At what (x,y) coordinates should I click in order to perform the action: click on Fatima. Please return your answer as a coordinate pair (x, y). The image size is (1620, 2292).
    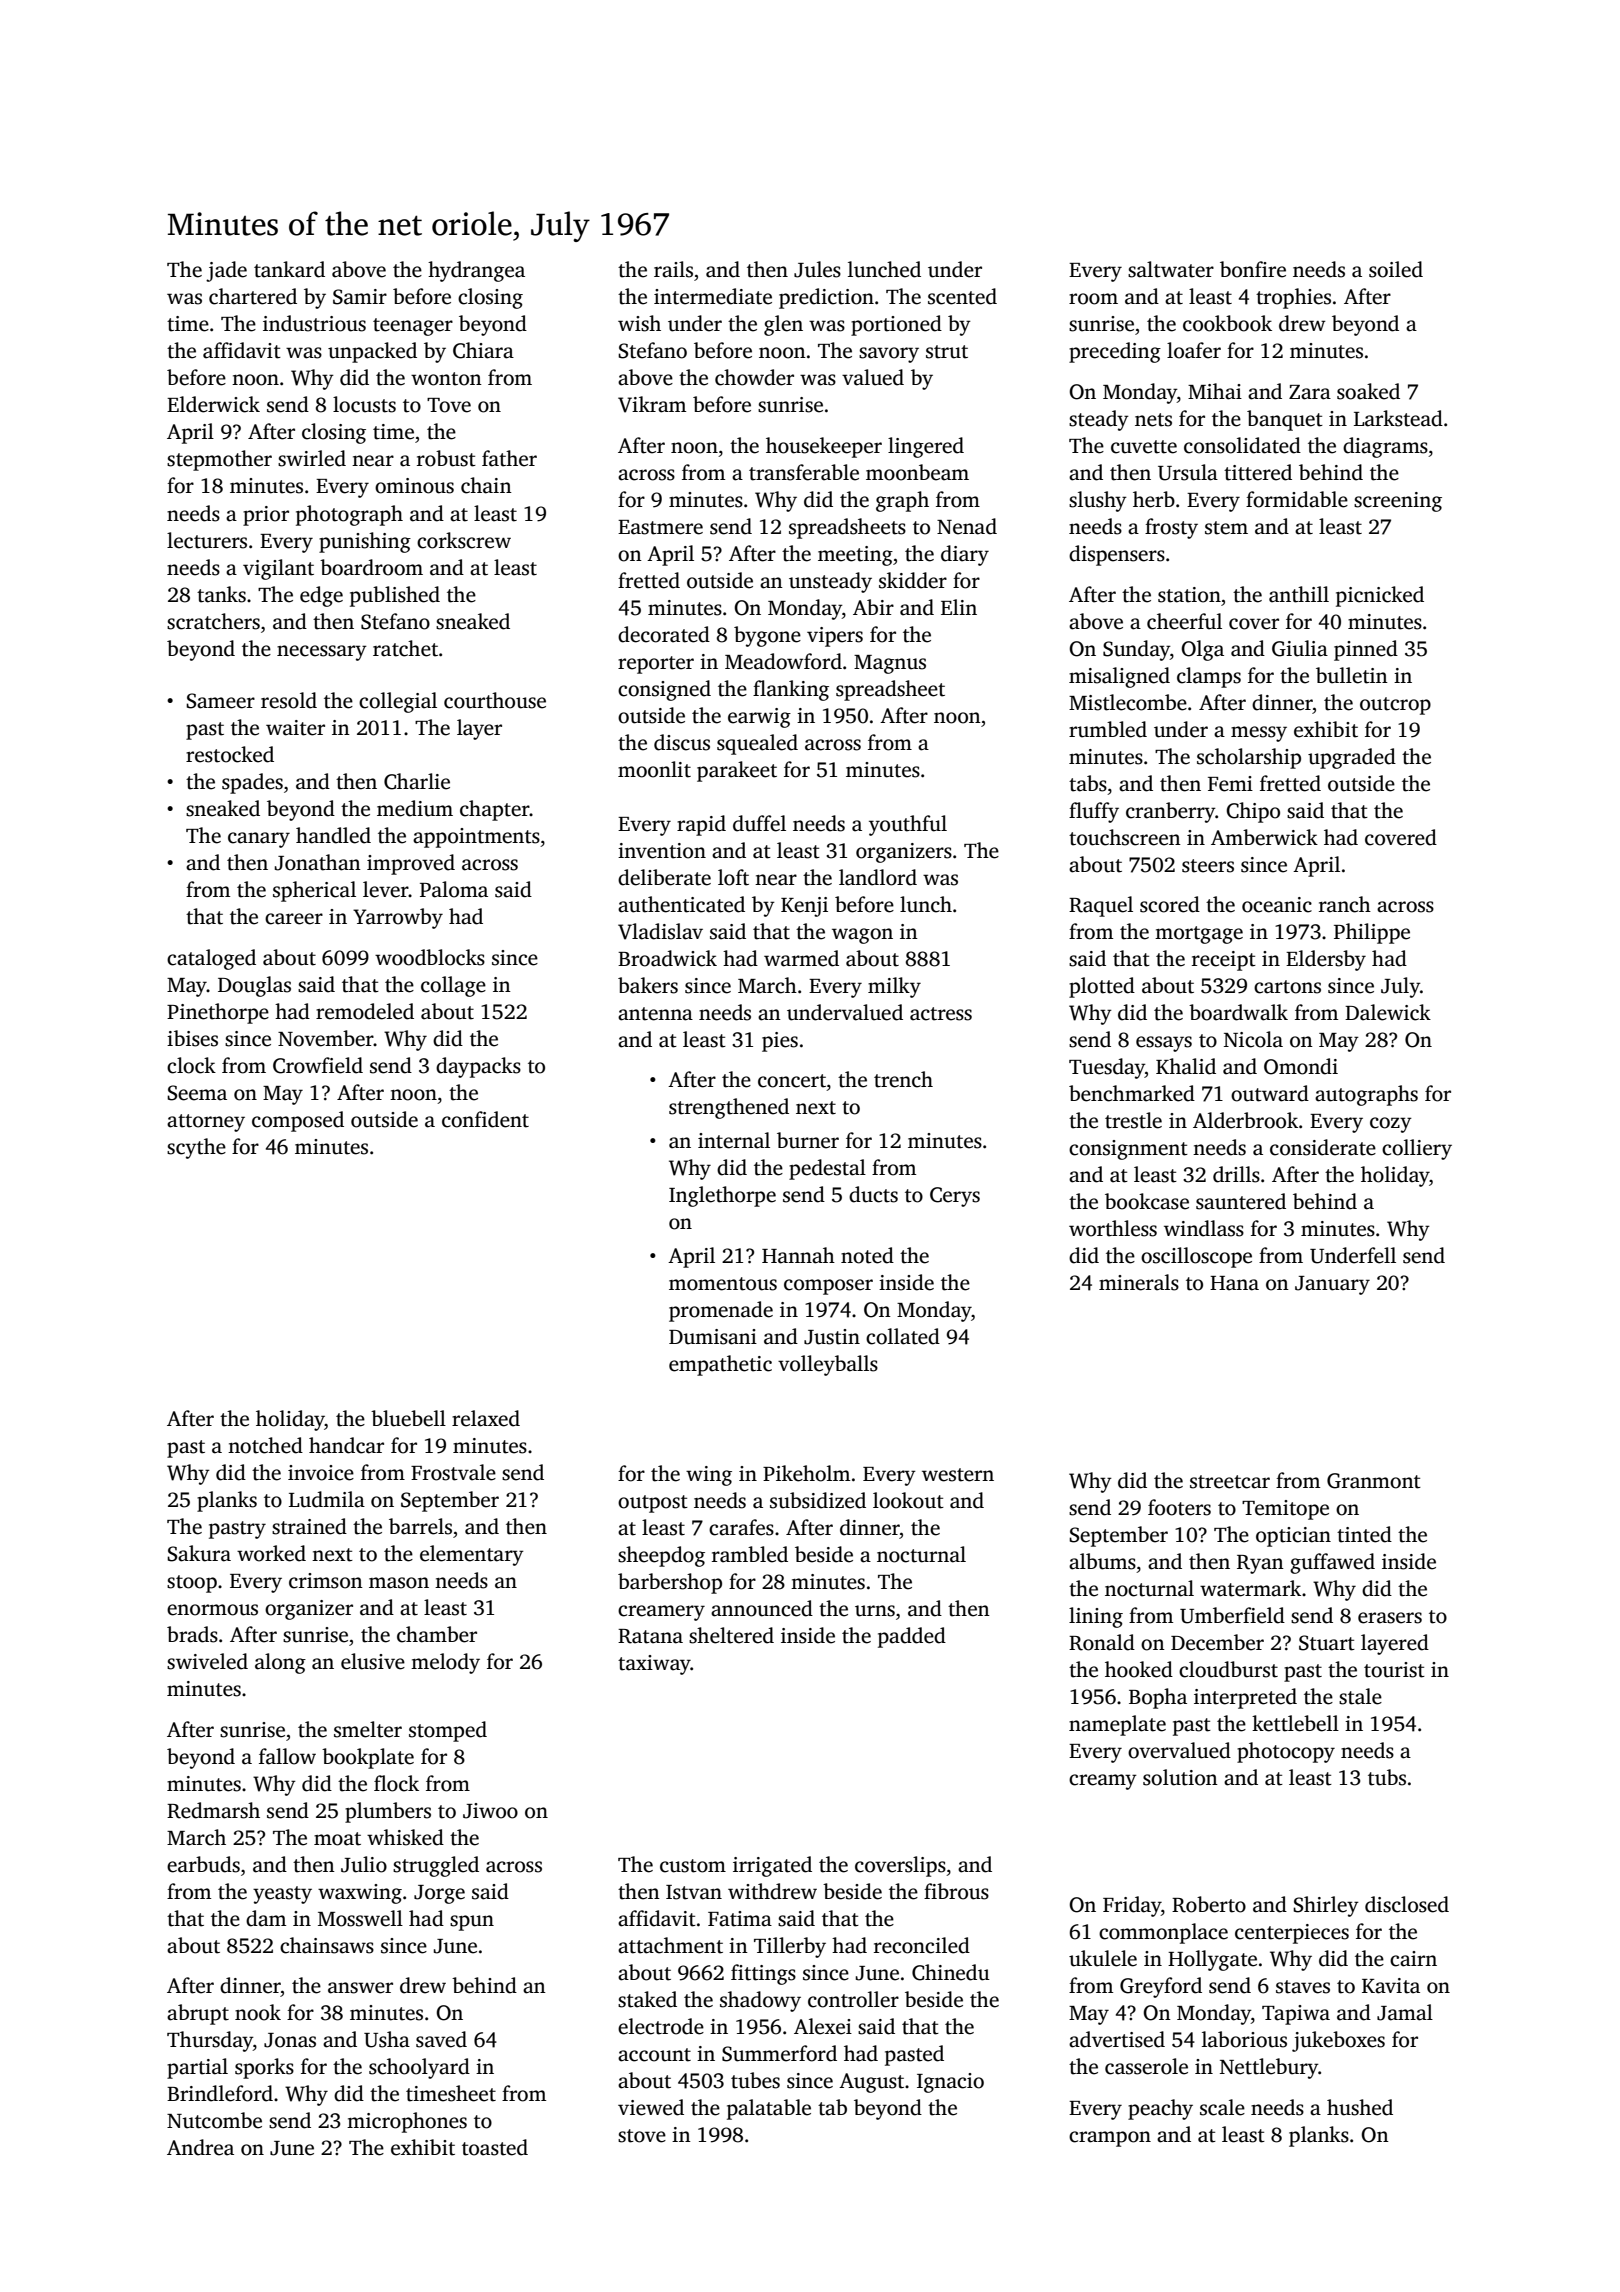
    Looking at the image, I should click on (740, 1919).
